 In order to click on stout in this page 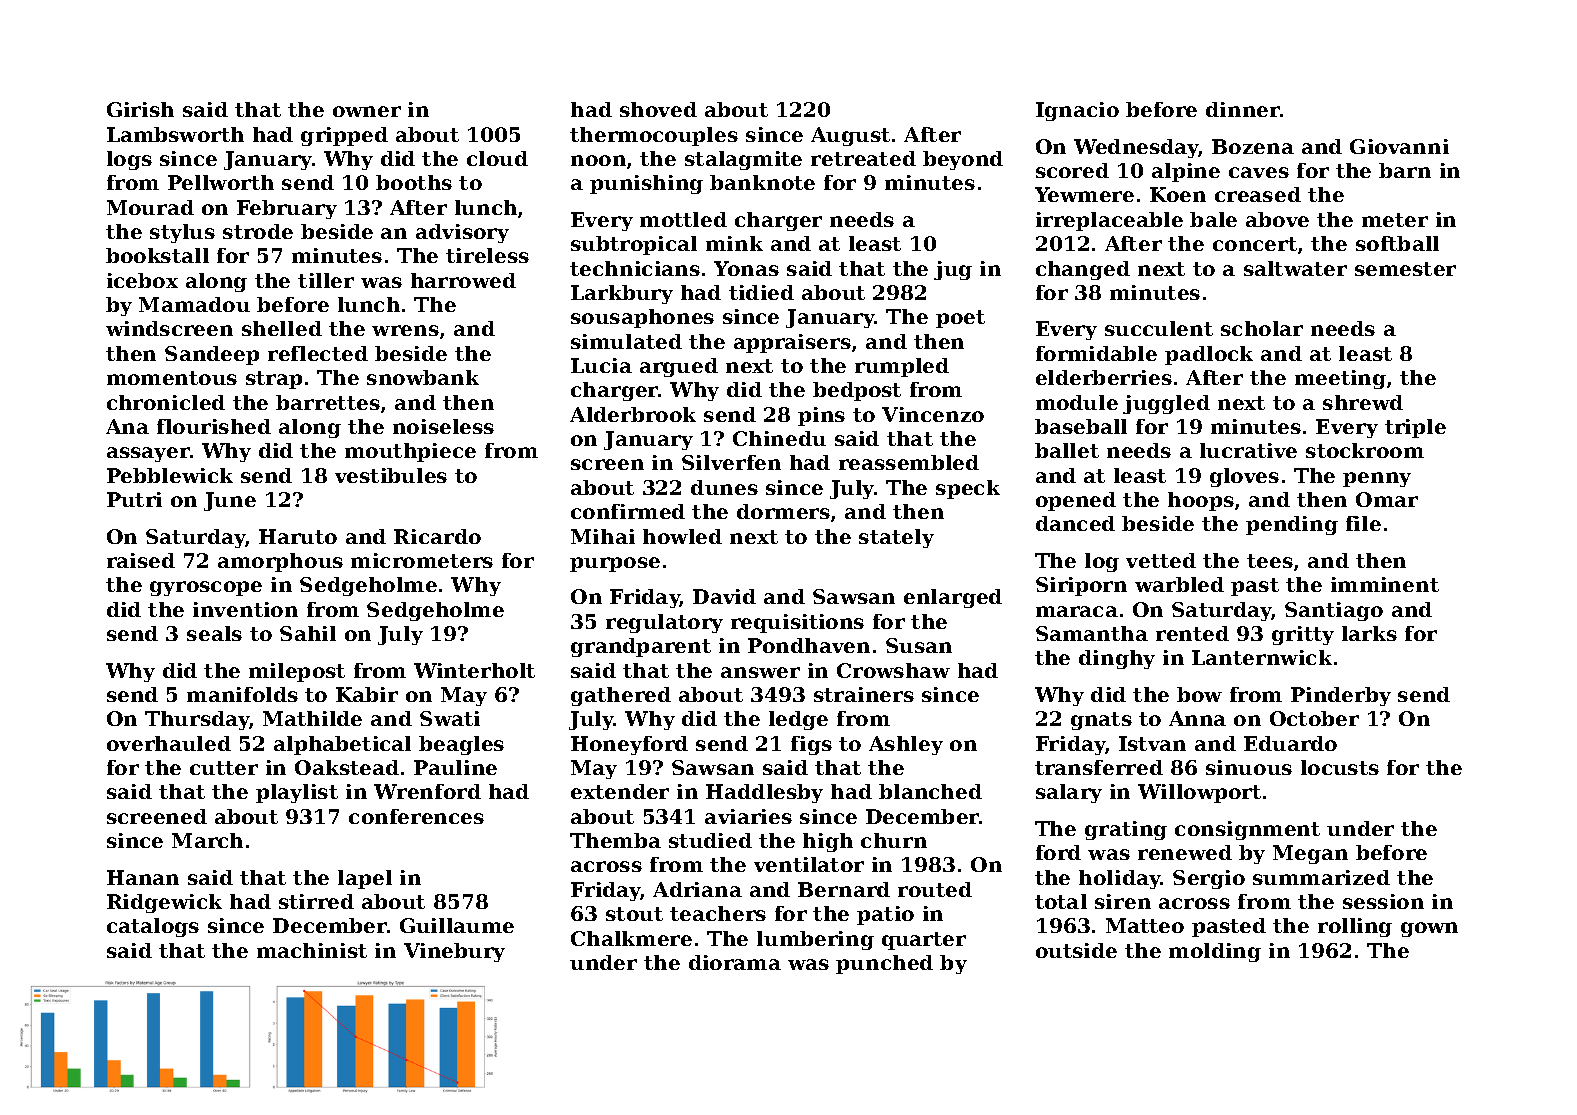, I will do `click(634, 914)`.
